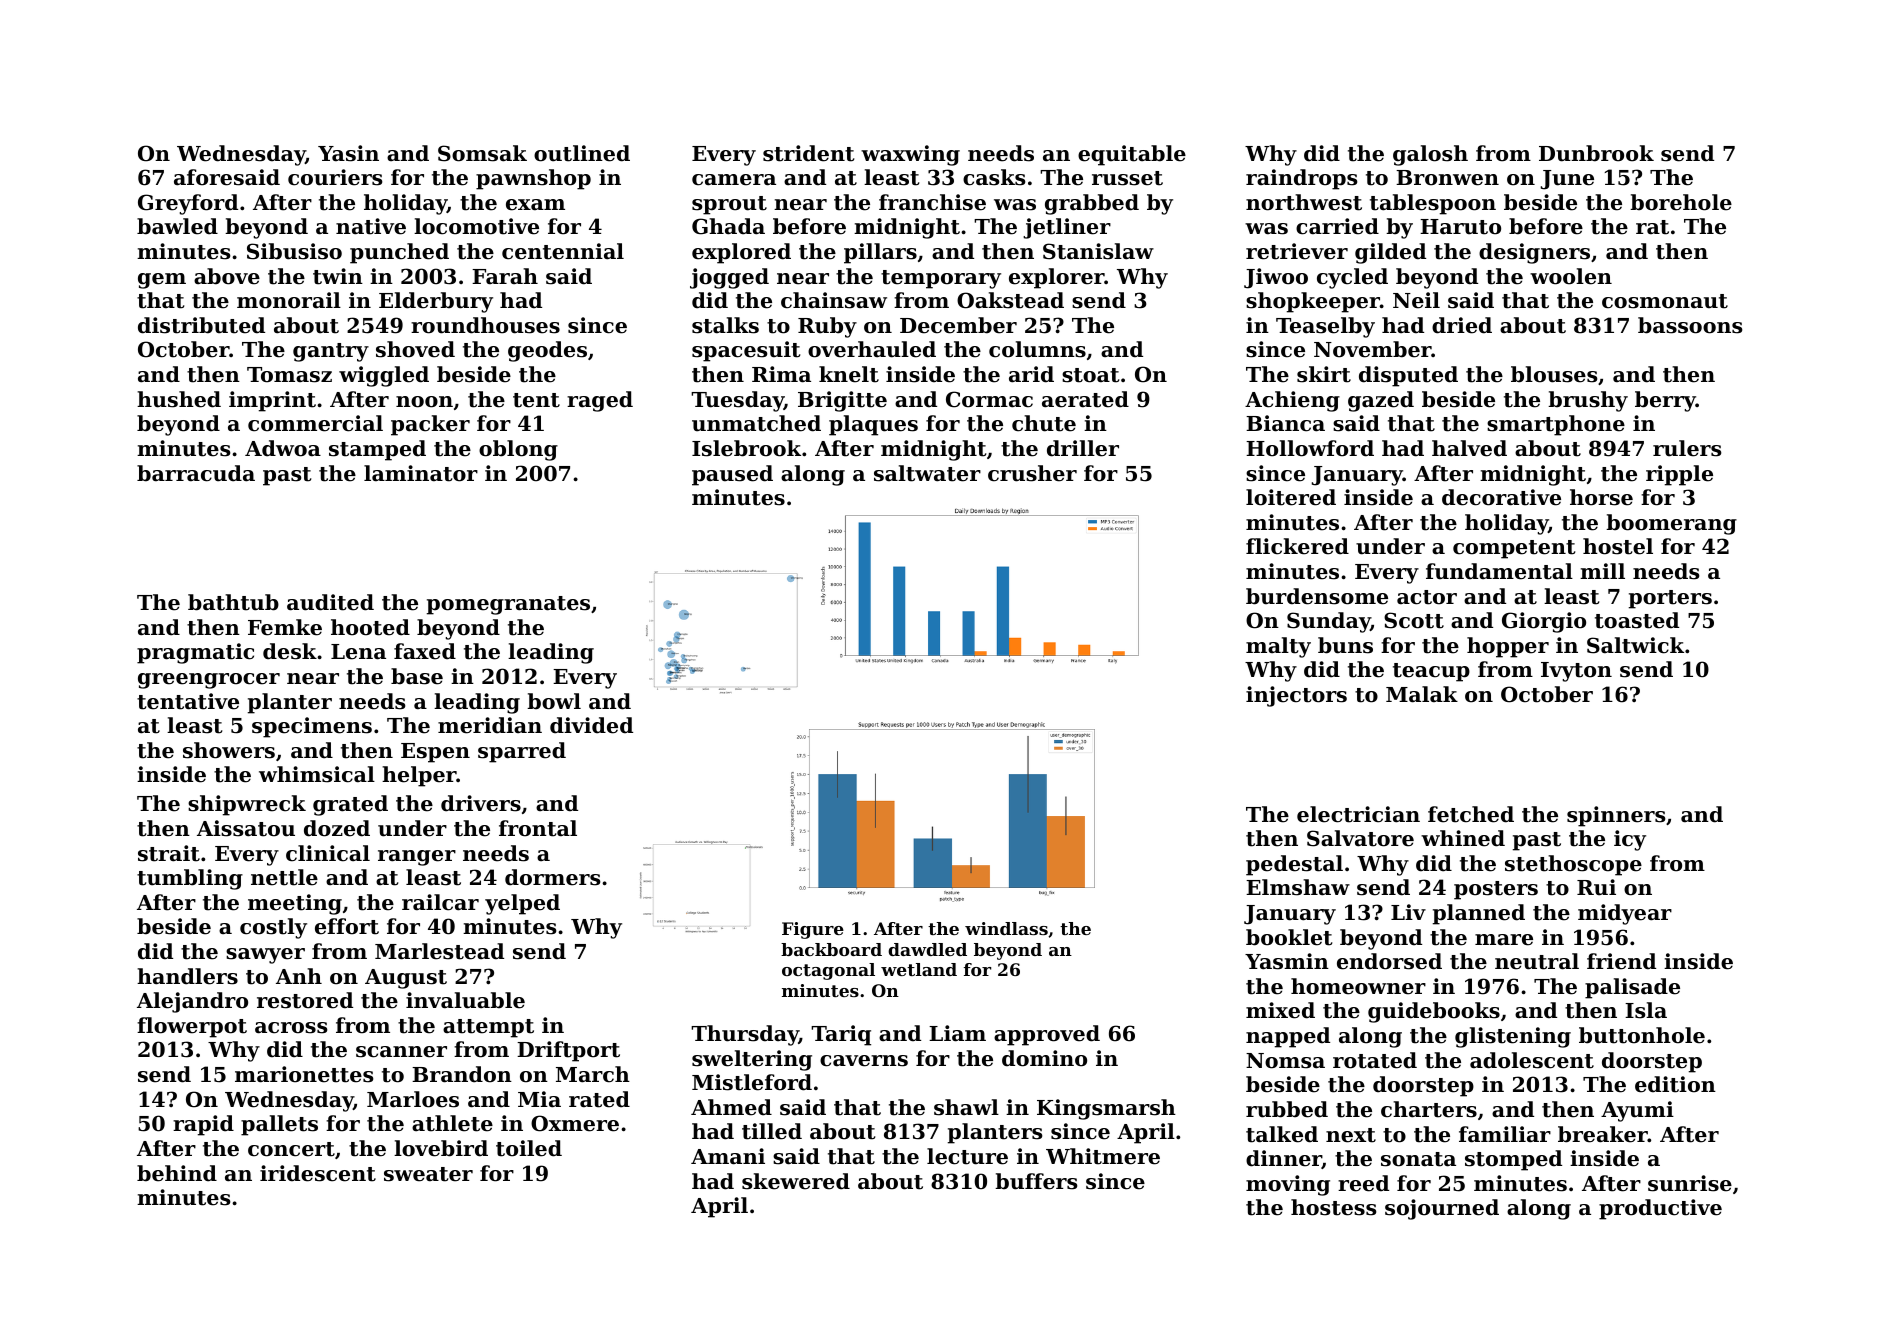 The height and width of the image is (1331, 1882). What do you see at coordinates (796, 1181) in the image?
I see `skewered` at bounding box center [796, 1181].
